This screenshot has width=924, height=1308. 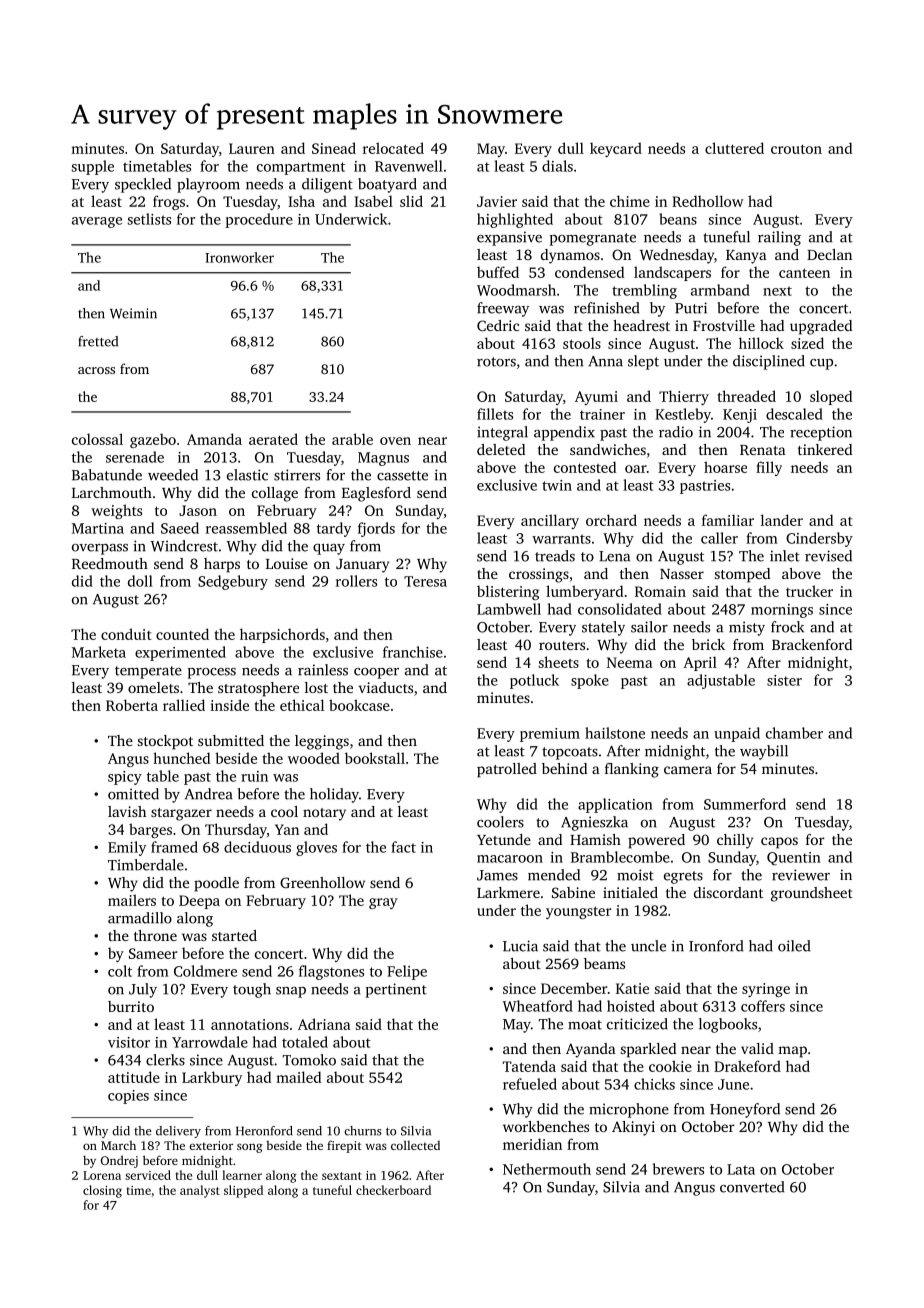 What do you see at coordinates (243, 1191) in the screenshot?
I see `slipped` at bounding box center [243, 1191].
